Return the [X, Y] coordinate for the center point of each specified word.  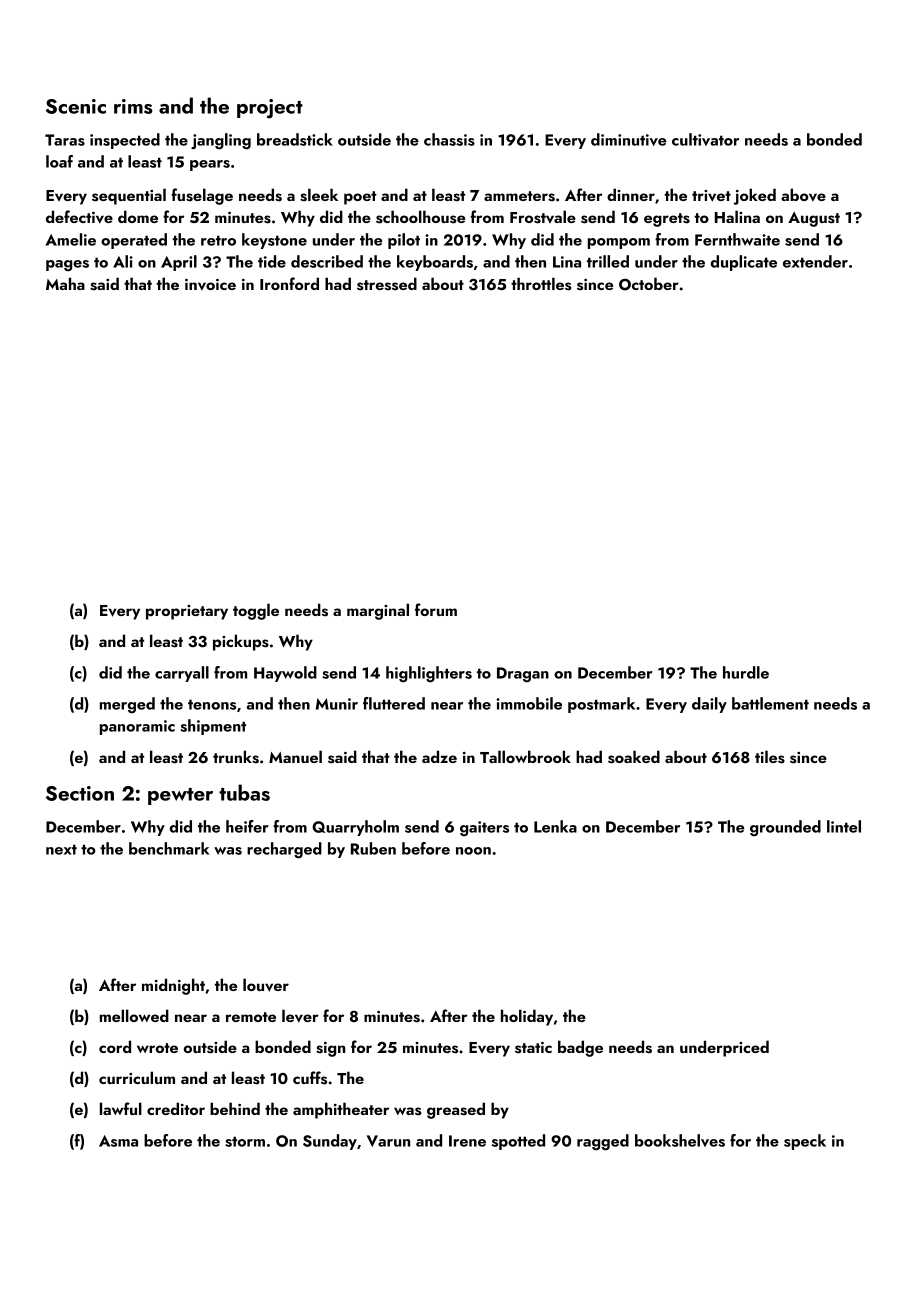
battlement [770, 703]
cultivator [705, 139]
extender [815, 261]
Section [80, 793]
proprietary [187, 612]
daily [709, 705]
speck [805, 1142]
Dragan [523, 674]
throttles [541, 284]
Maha [65, 283]
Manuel [295, 756]
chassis [449, 139]
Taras [65, 140]
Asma [118, 1141]
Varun [388, 1141]
